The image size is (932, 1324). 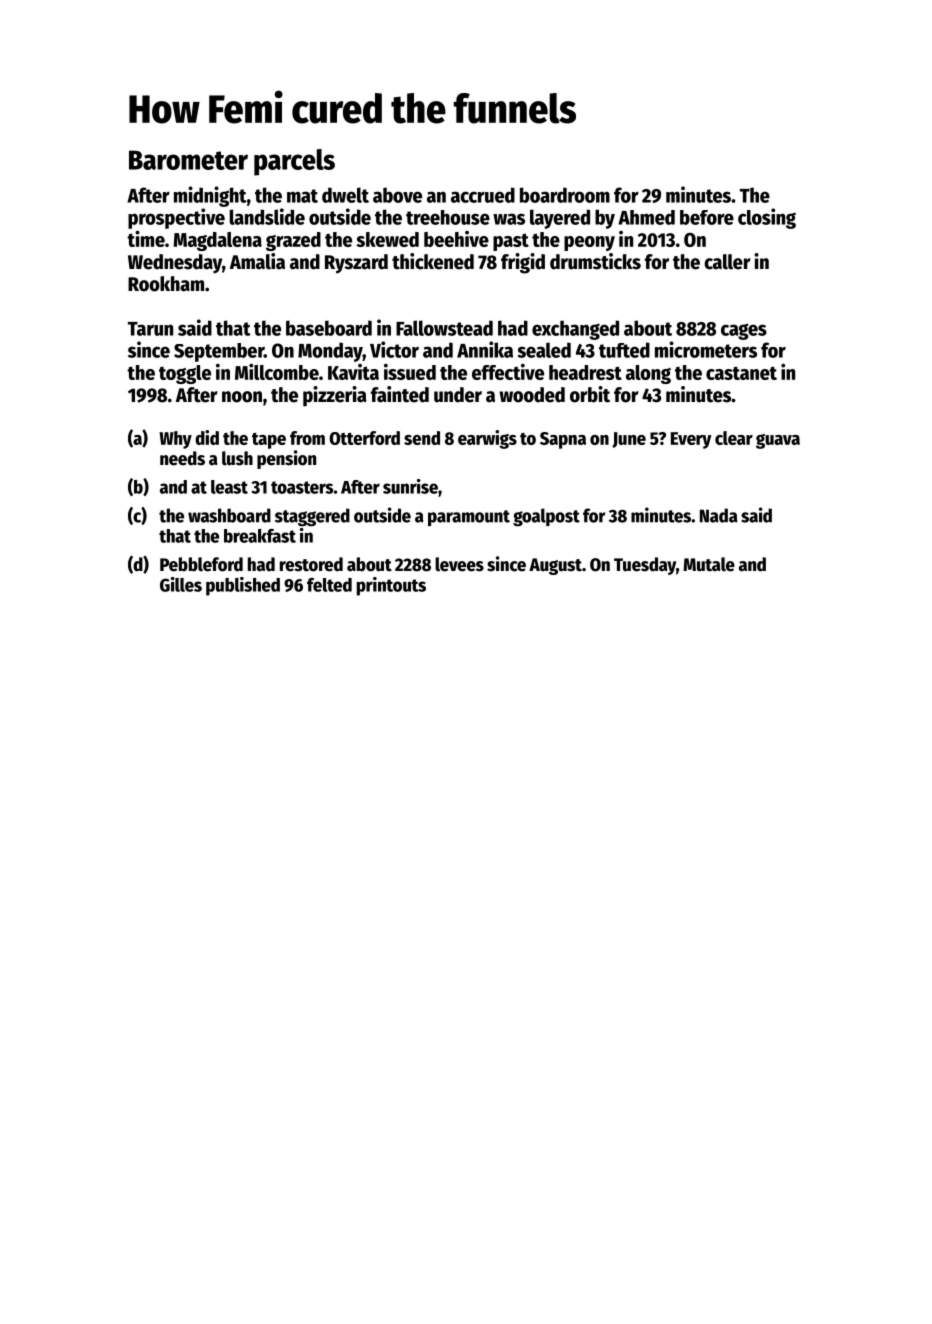 I want to click on levees, so click(x=459, y=564).
